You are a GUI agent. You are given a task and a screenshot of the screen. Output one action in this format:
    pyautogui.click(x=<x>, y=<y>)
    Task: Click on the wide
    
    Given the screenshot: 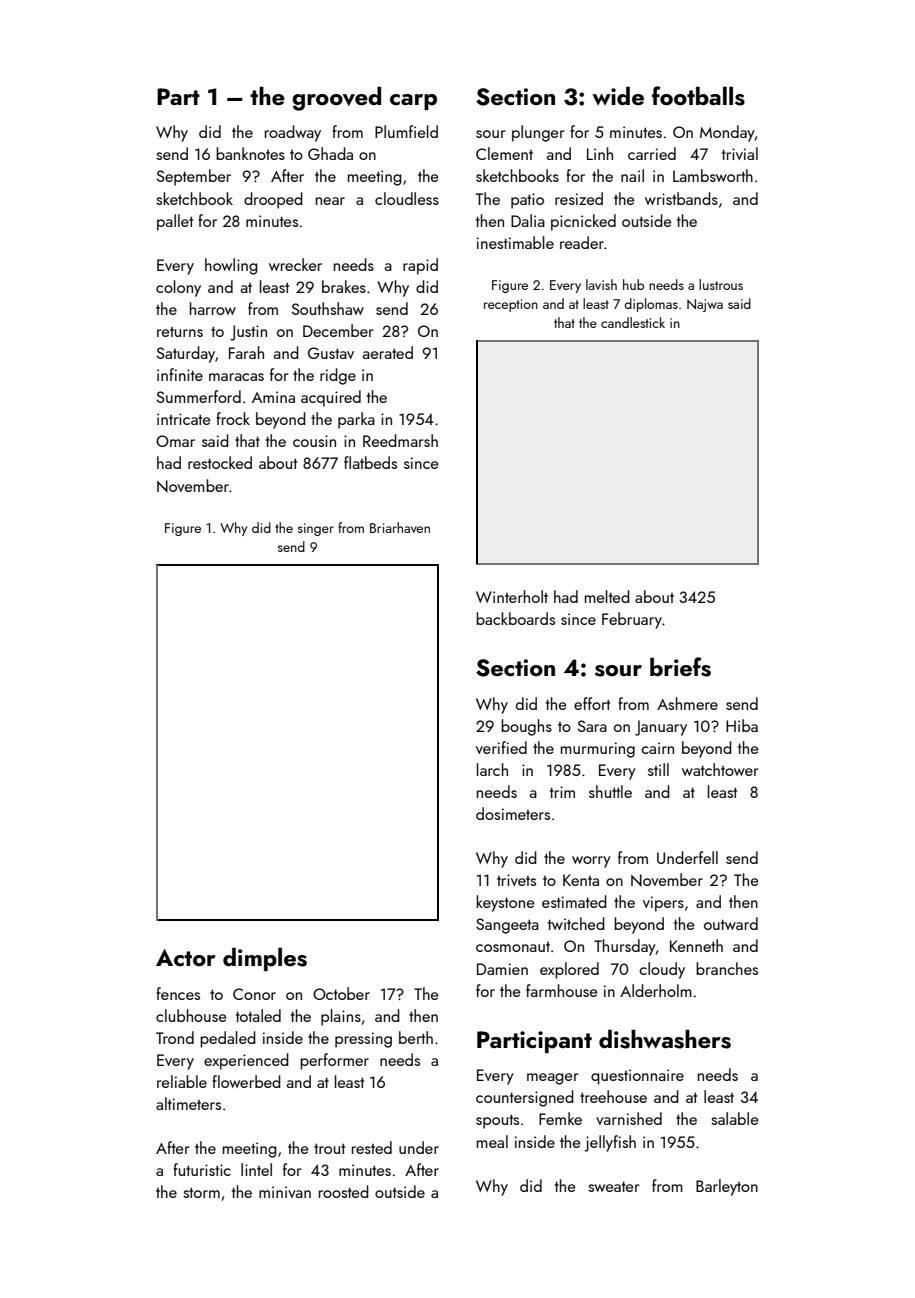 What is the action you would take?
    pyautogui.click(x=618, y=95)
